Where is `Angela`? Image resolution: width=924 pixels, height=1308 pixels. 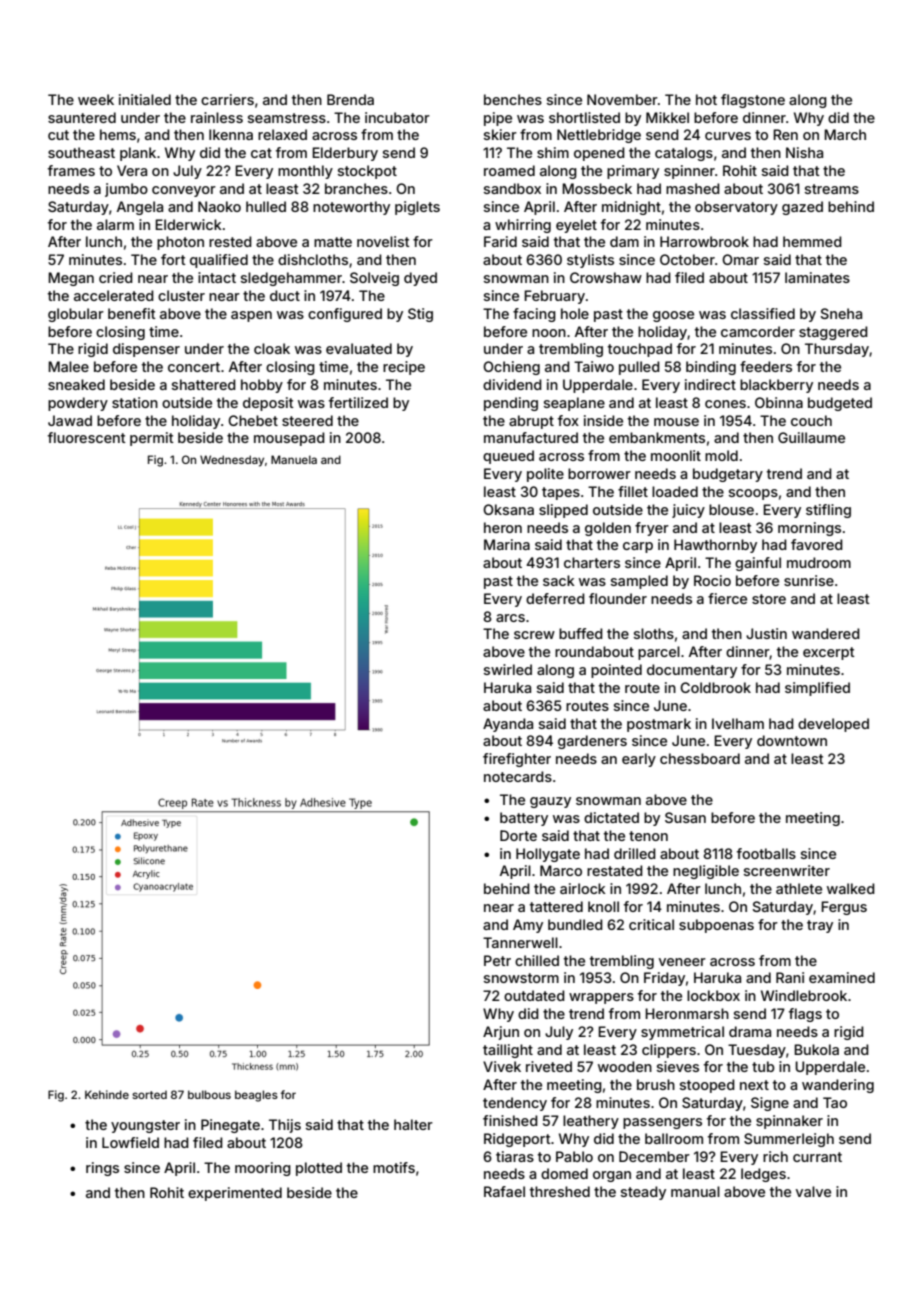 Angela is located at coordinates (140, 208).
